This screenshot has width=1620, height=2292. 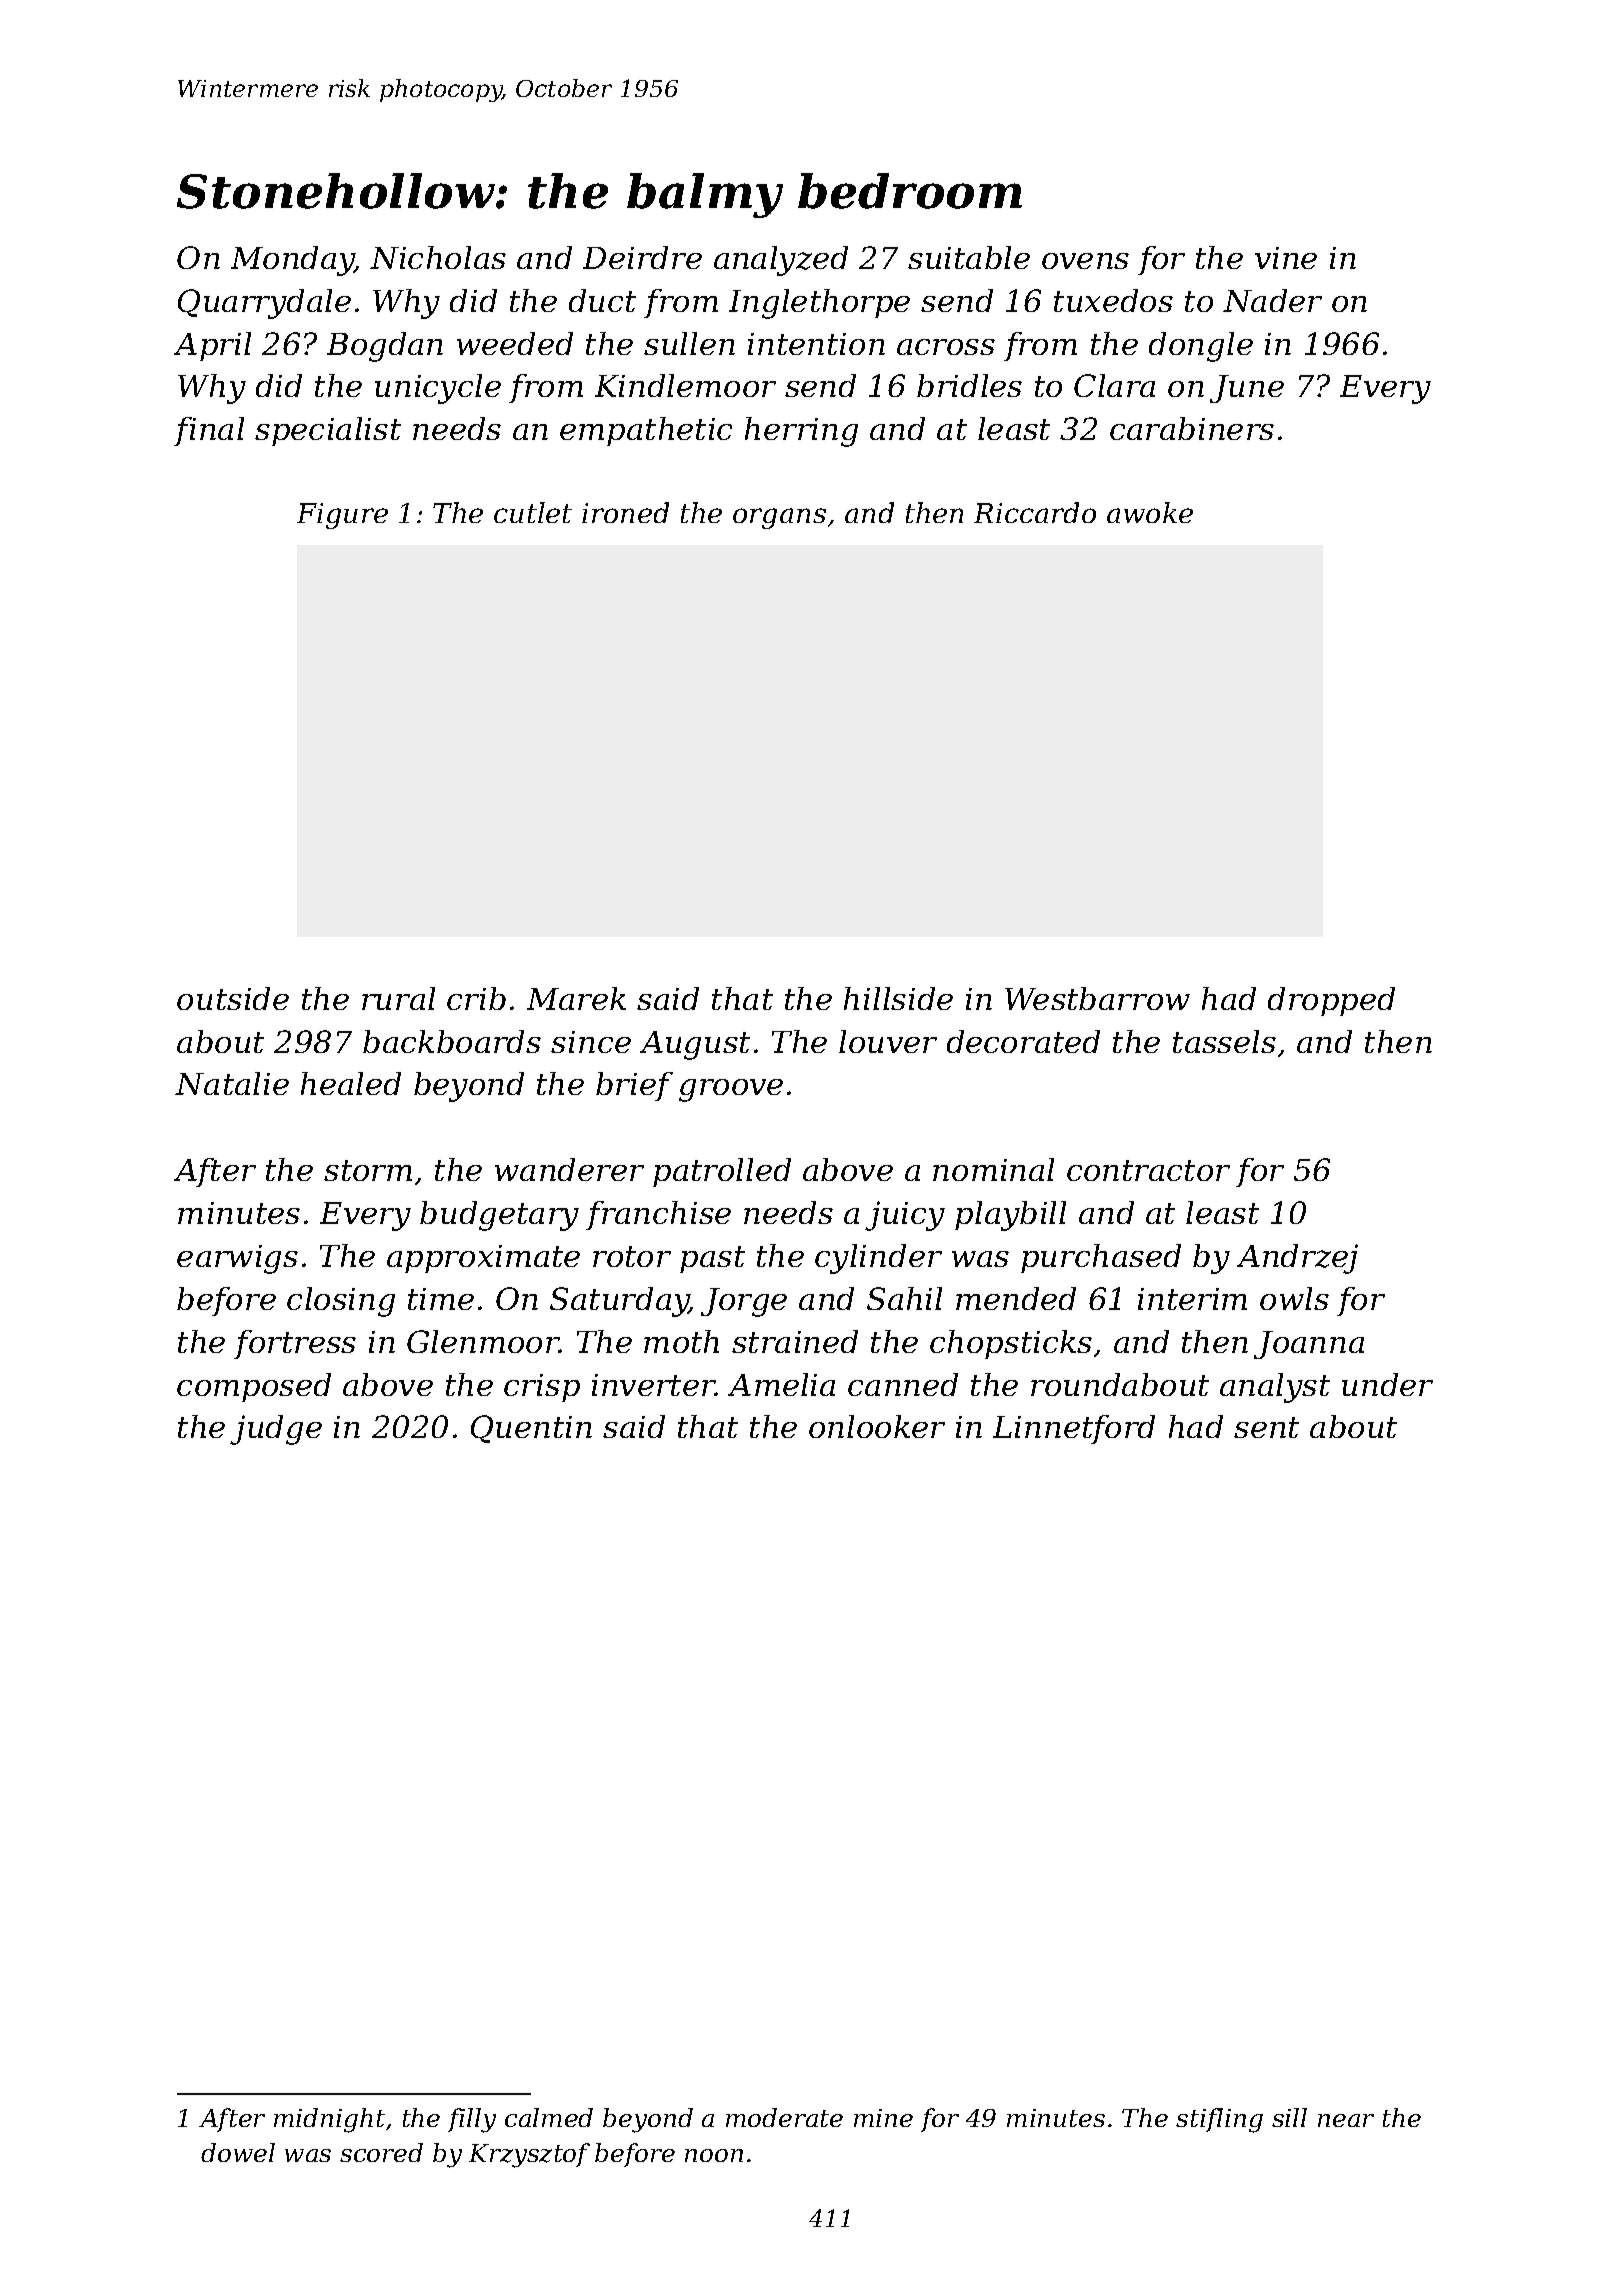 What do you see at coordinates (993, 1169) in the screenshot?
I see `nominal` at bounding box center [993, 1169].
